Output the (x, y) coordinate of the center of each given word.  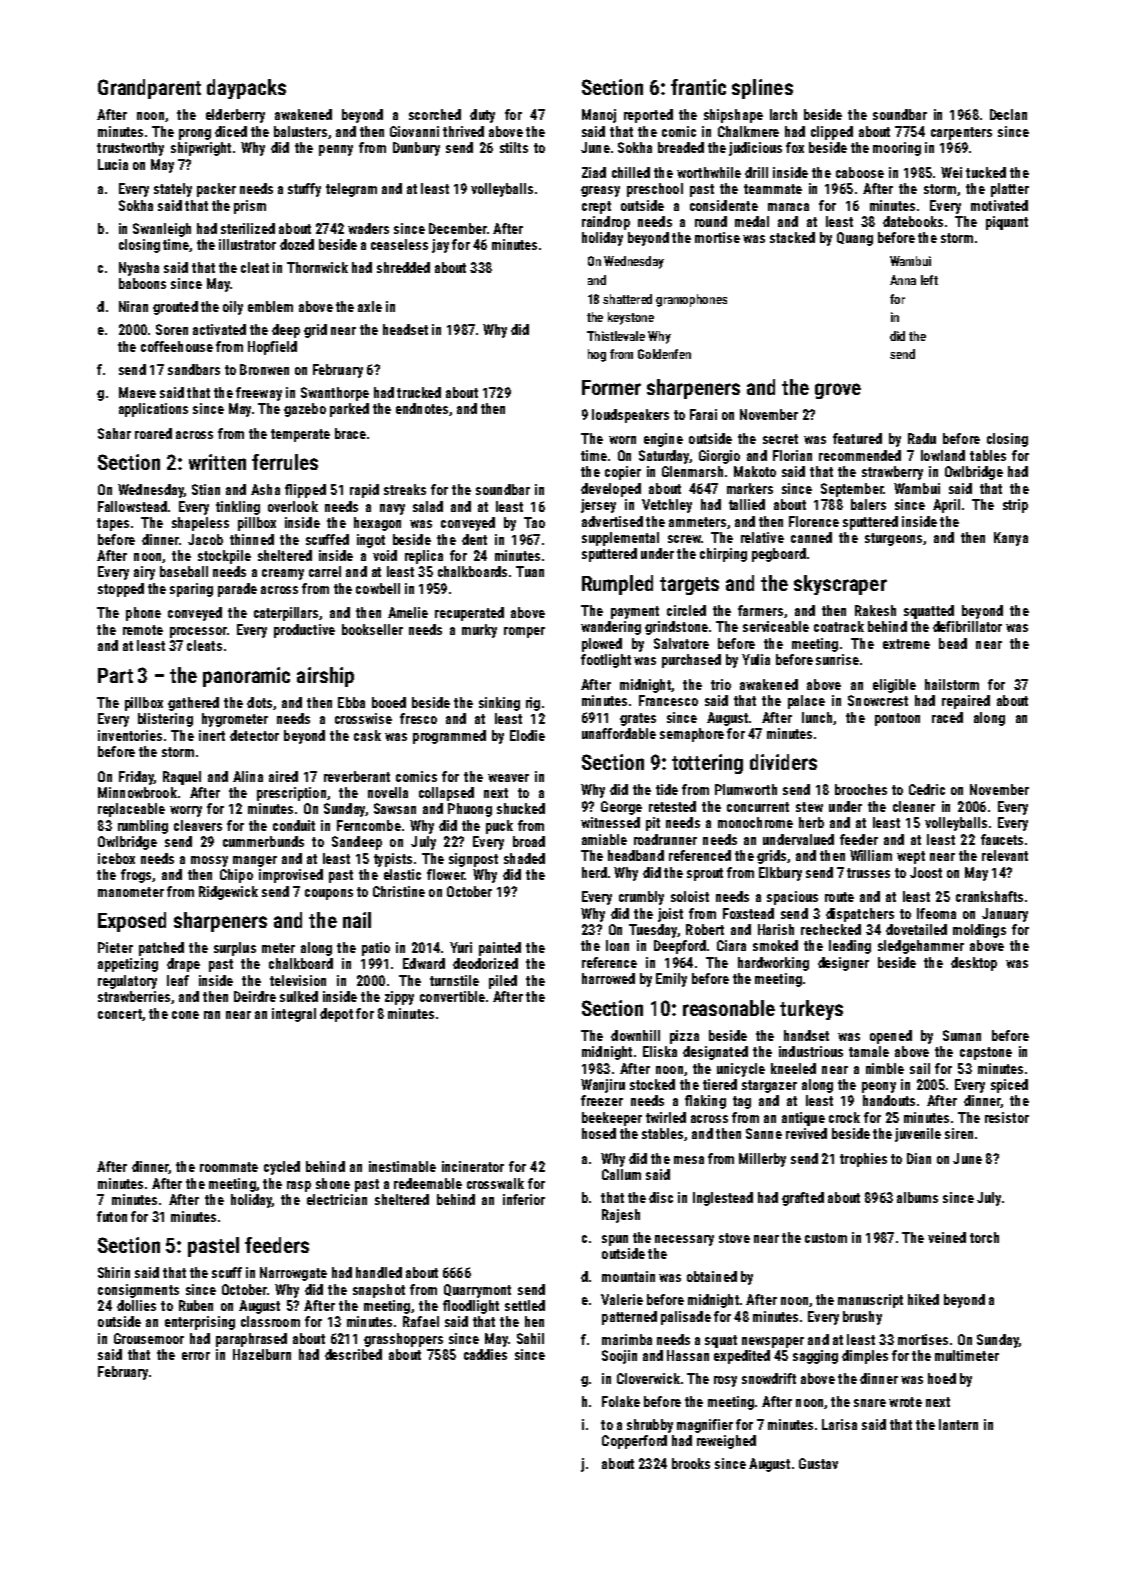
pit (653, 824)
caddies (485, 1354)
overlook (293, 506)
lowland (943, 455)
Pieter (115, 947)
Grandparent (149, 89)
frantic (698, 87)
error (196, 1356)
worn (622, 440)
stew (809, 807)
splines (762, 89)
